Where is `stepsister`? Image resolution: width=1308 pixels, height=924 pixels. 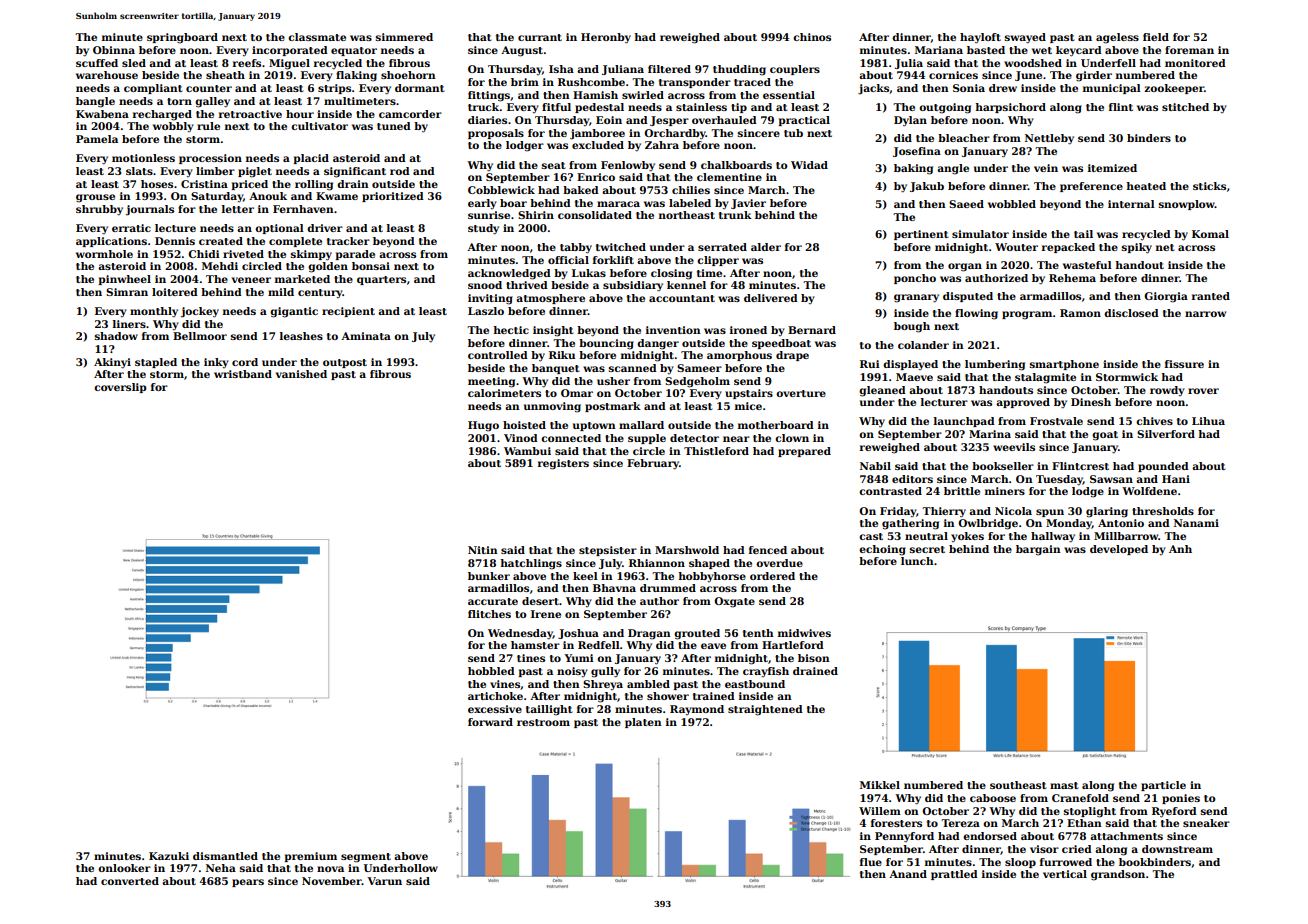 stepsister is located at coordinates (608, 551).
